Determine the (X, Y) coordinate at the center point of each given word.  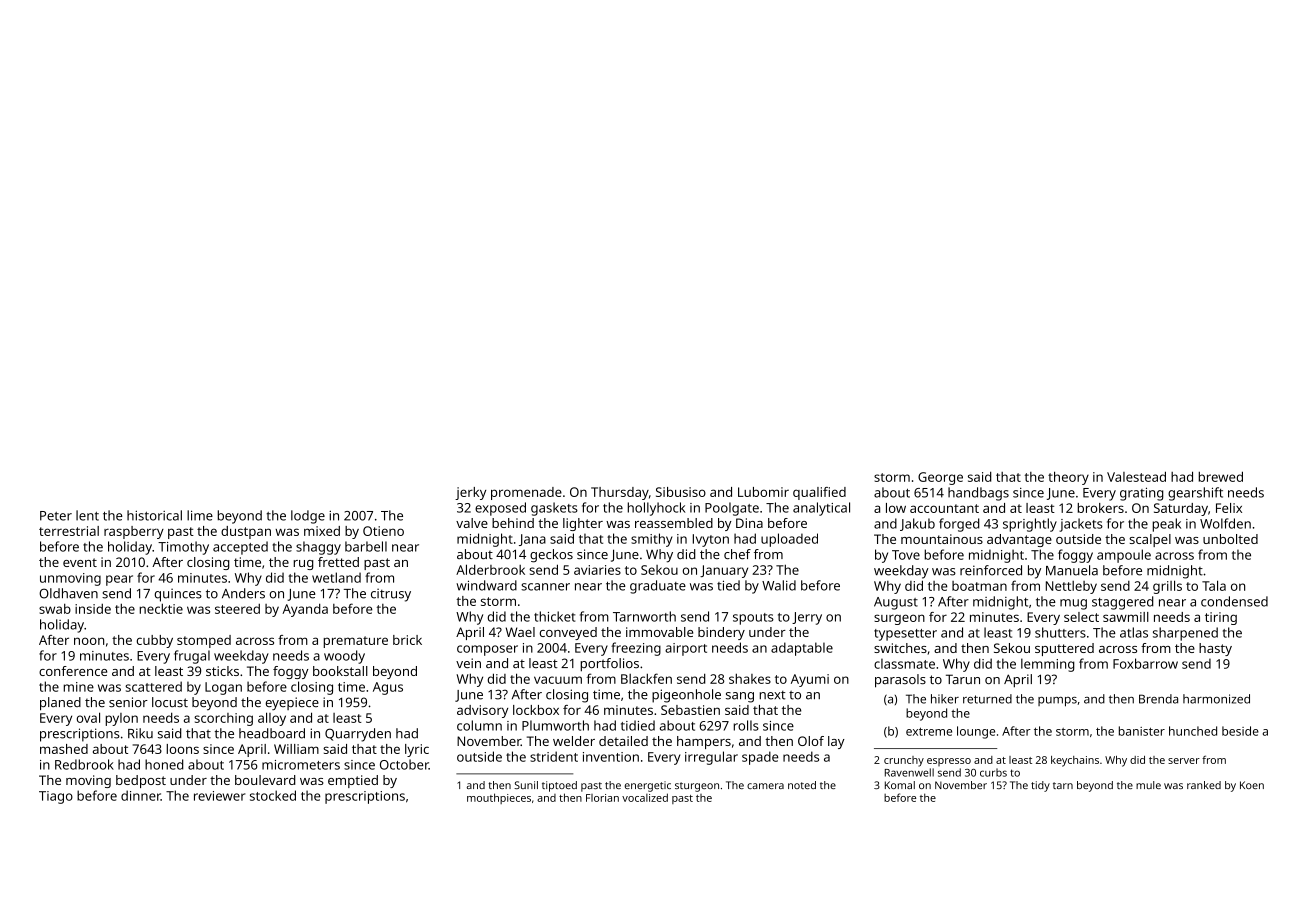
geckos (551, 556)
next (772, 695)
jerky (470, 493)
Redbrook (84, 764)
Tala (1214, 585)
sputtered (1064, 649)
